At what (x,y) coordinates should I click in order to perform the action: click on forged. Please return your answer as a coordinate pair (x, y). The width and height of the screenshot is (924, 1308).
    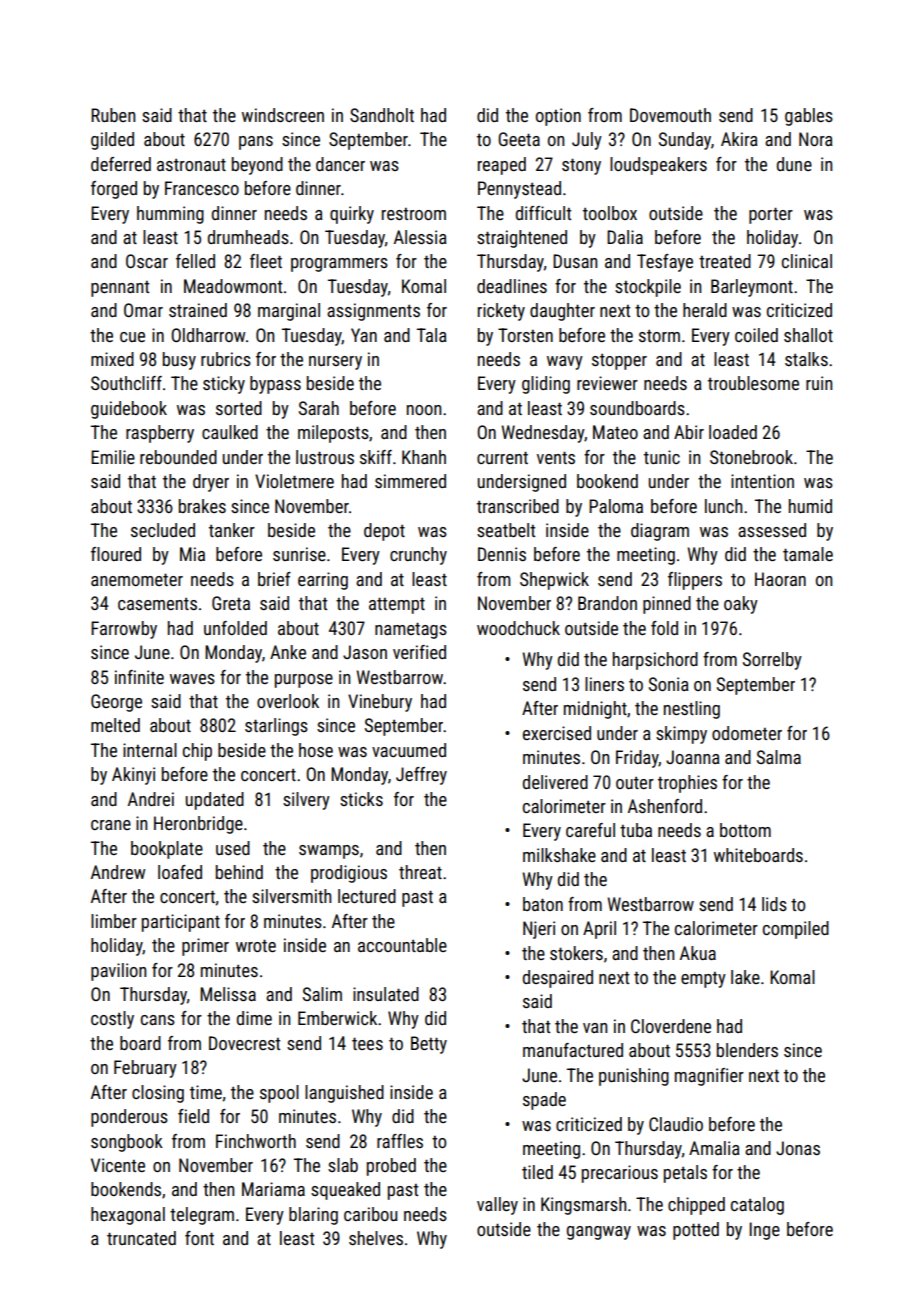
    Looking at the image, I should click on (114, 190).
